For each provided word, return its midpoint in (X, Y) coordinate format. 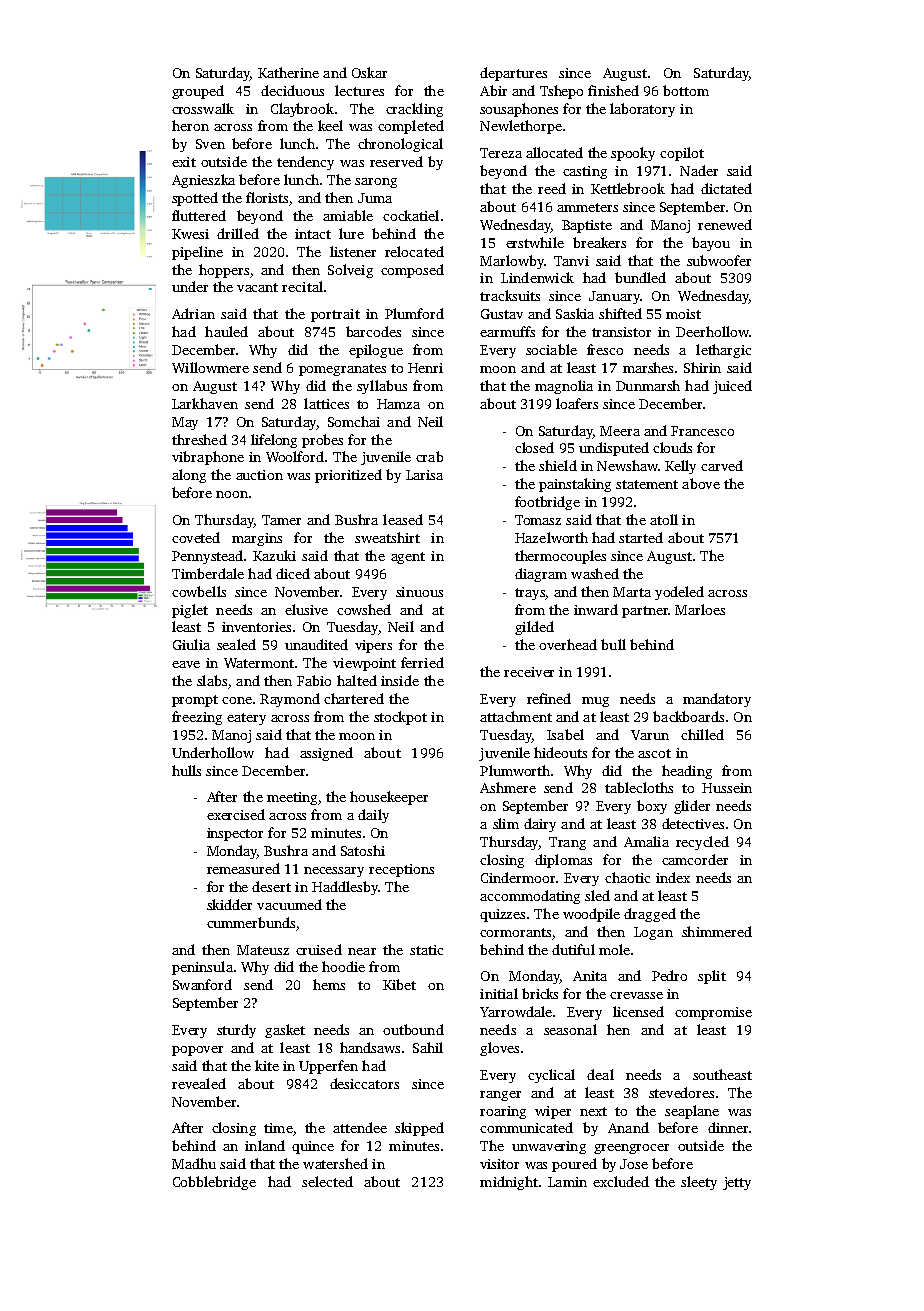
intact (313, 234)
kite (267, 1065)
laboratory (642, 110)
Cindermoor (518, 877)
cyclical (551, 1076)
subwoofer (719, 260)
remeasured (243, 868)
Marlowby (512, 262)
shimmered (717, 931)
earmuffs (507, 331)
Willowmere (210, 367)
